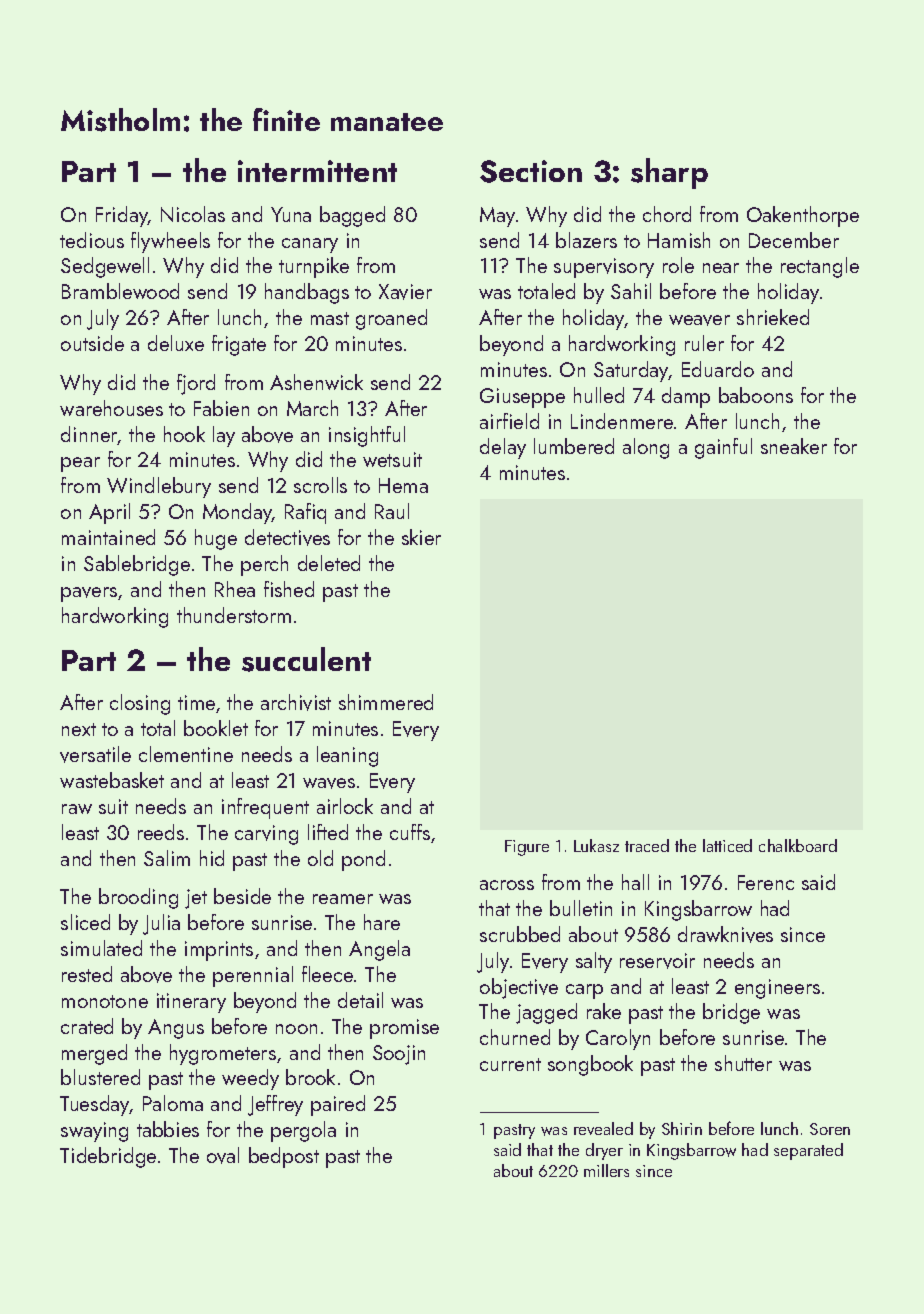  Describe the element at coordinates (510, 1064) in the screenshot. I see `current` at that location.
